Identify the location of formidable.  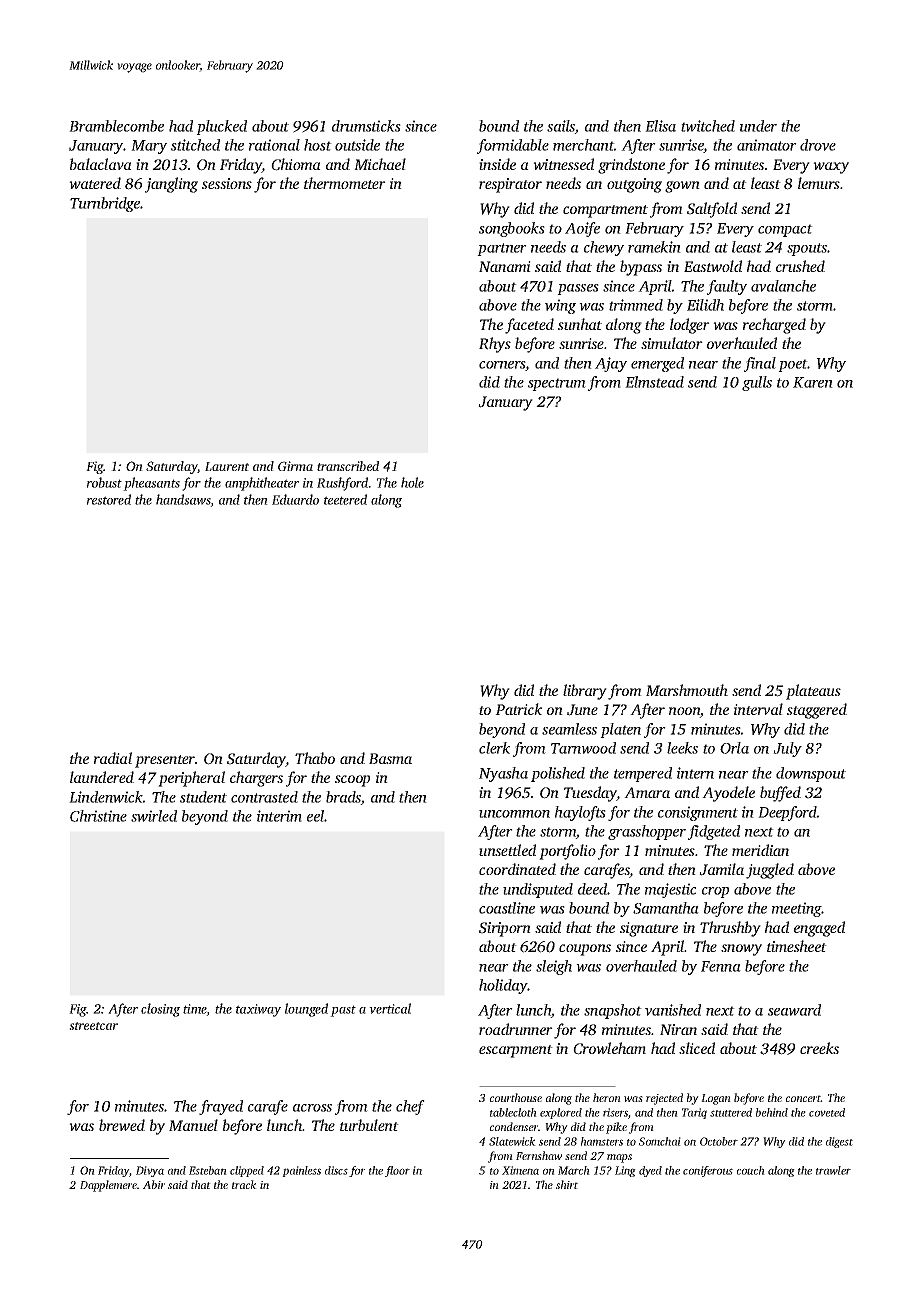
(513, 146).
